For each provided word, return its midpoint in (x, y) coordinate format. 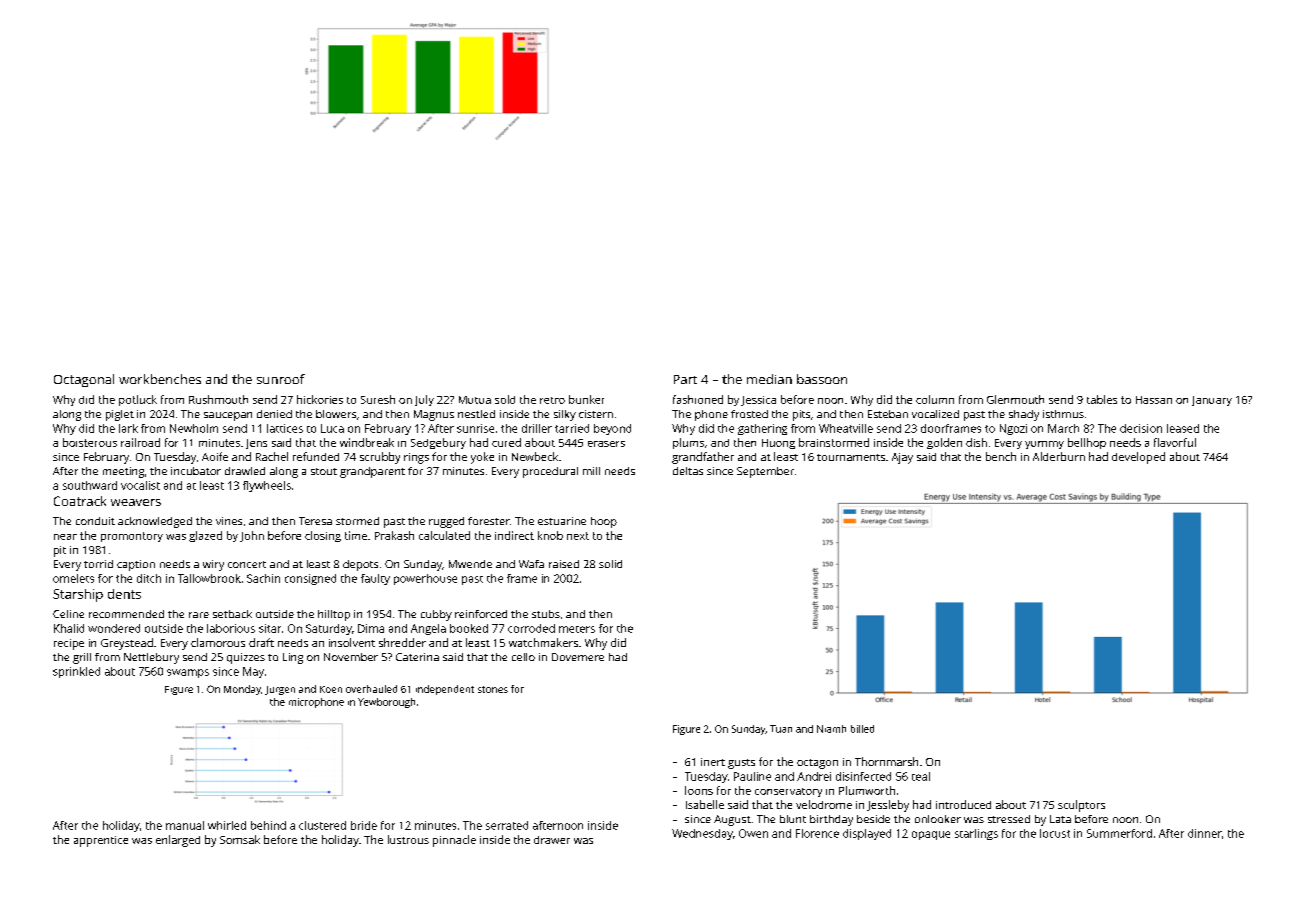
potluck (138, 400)
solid (610, 564)
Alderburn (1059, 456)
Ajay (902, 458)
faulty (375, 579)
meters (577, 629)
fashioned (698, 399)
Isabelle (705, 804)
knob (550, 535)
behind (268, 825)
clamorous (218, 642)
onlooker (938, 819)
